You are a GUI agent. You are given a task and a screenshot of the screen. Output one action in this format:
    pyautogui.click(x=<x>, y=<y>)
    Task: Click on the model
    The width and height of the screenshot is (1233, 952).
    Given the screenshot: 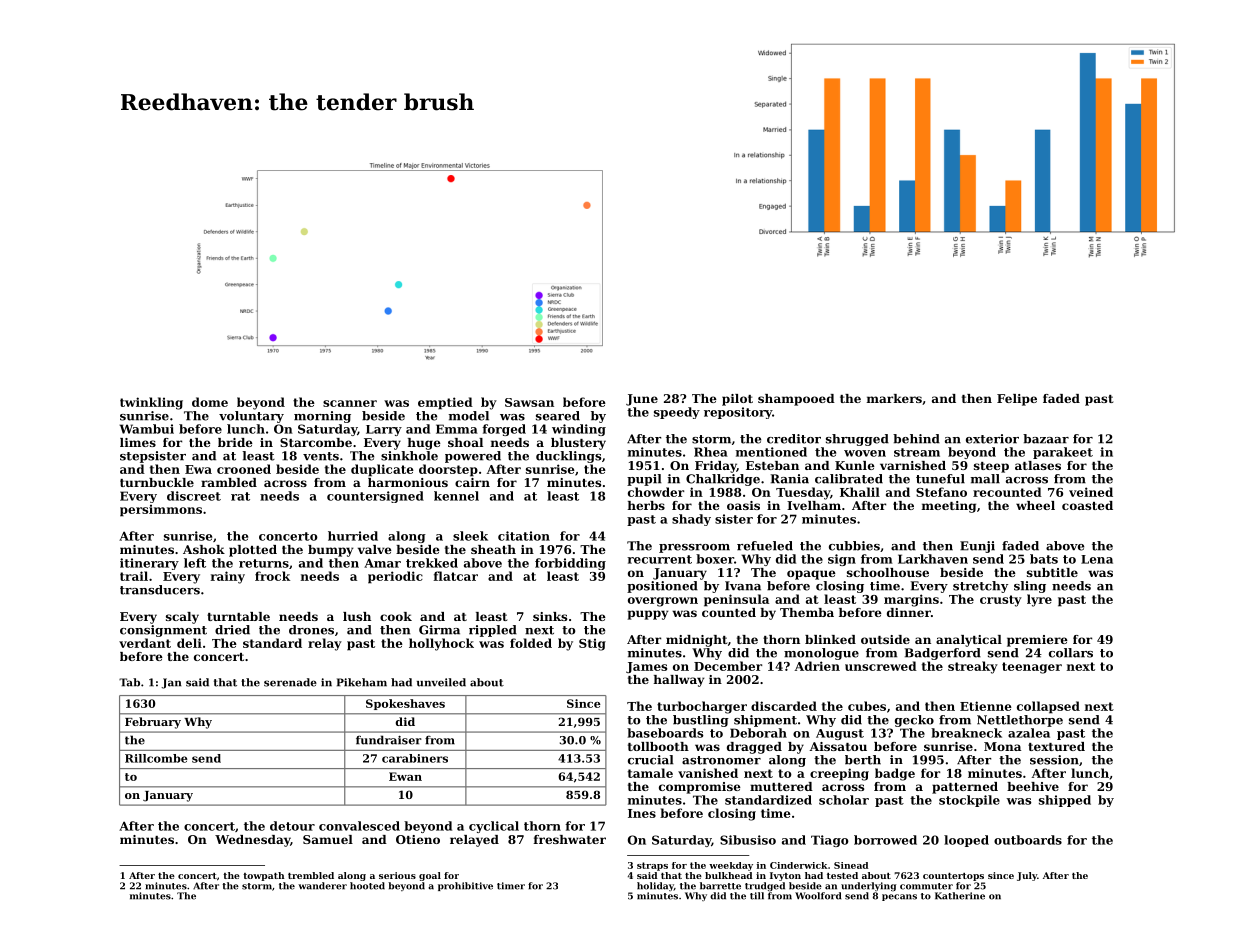 What is the action you would take?
    pyautogui.click(x=469, y=416)
